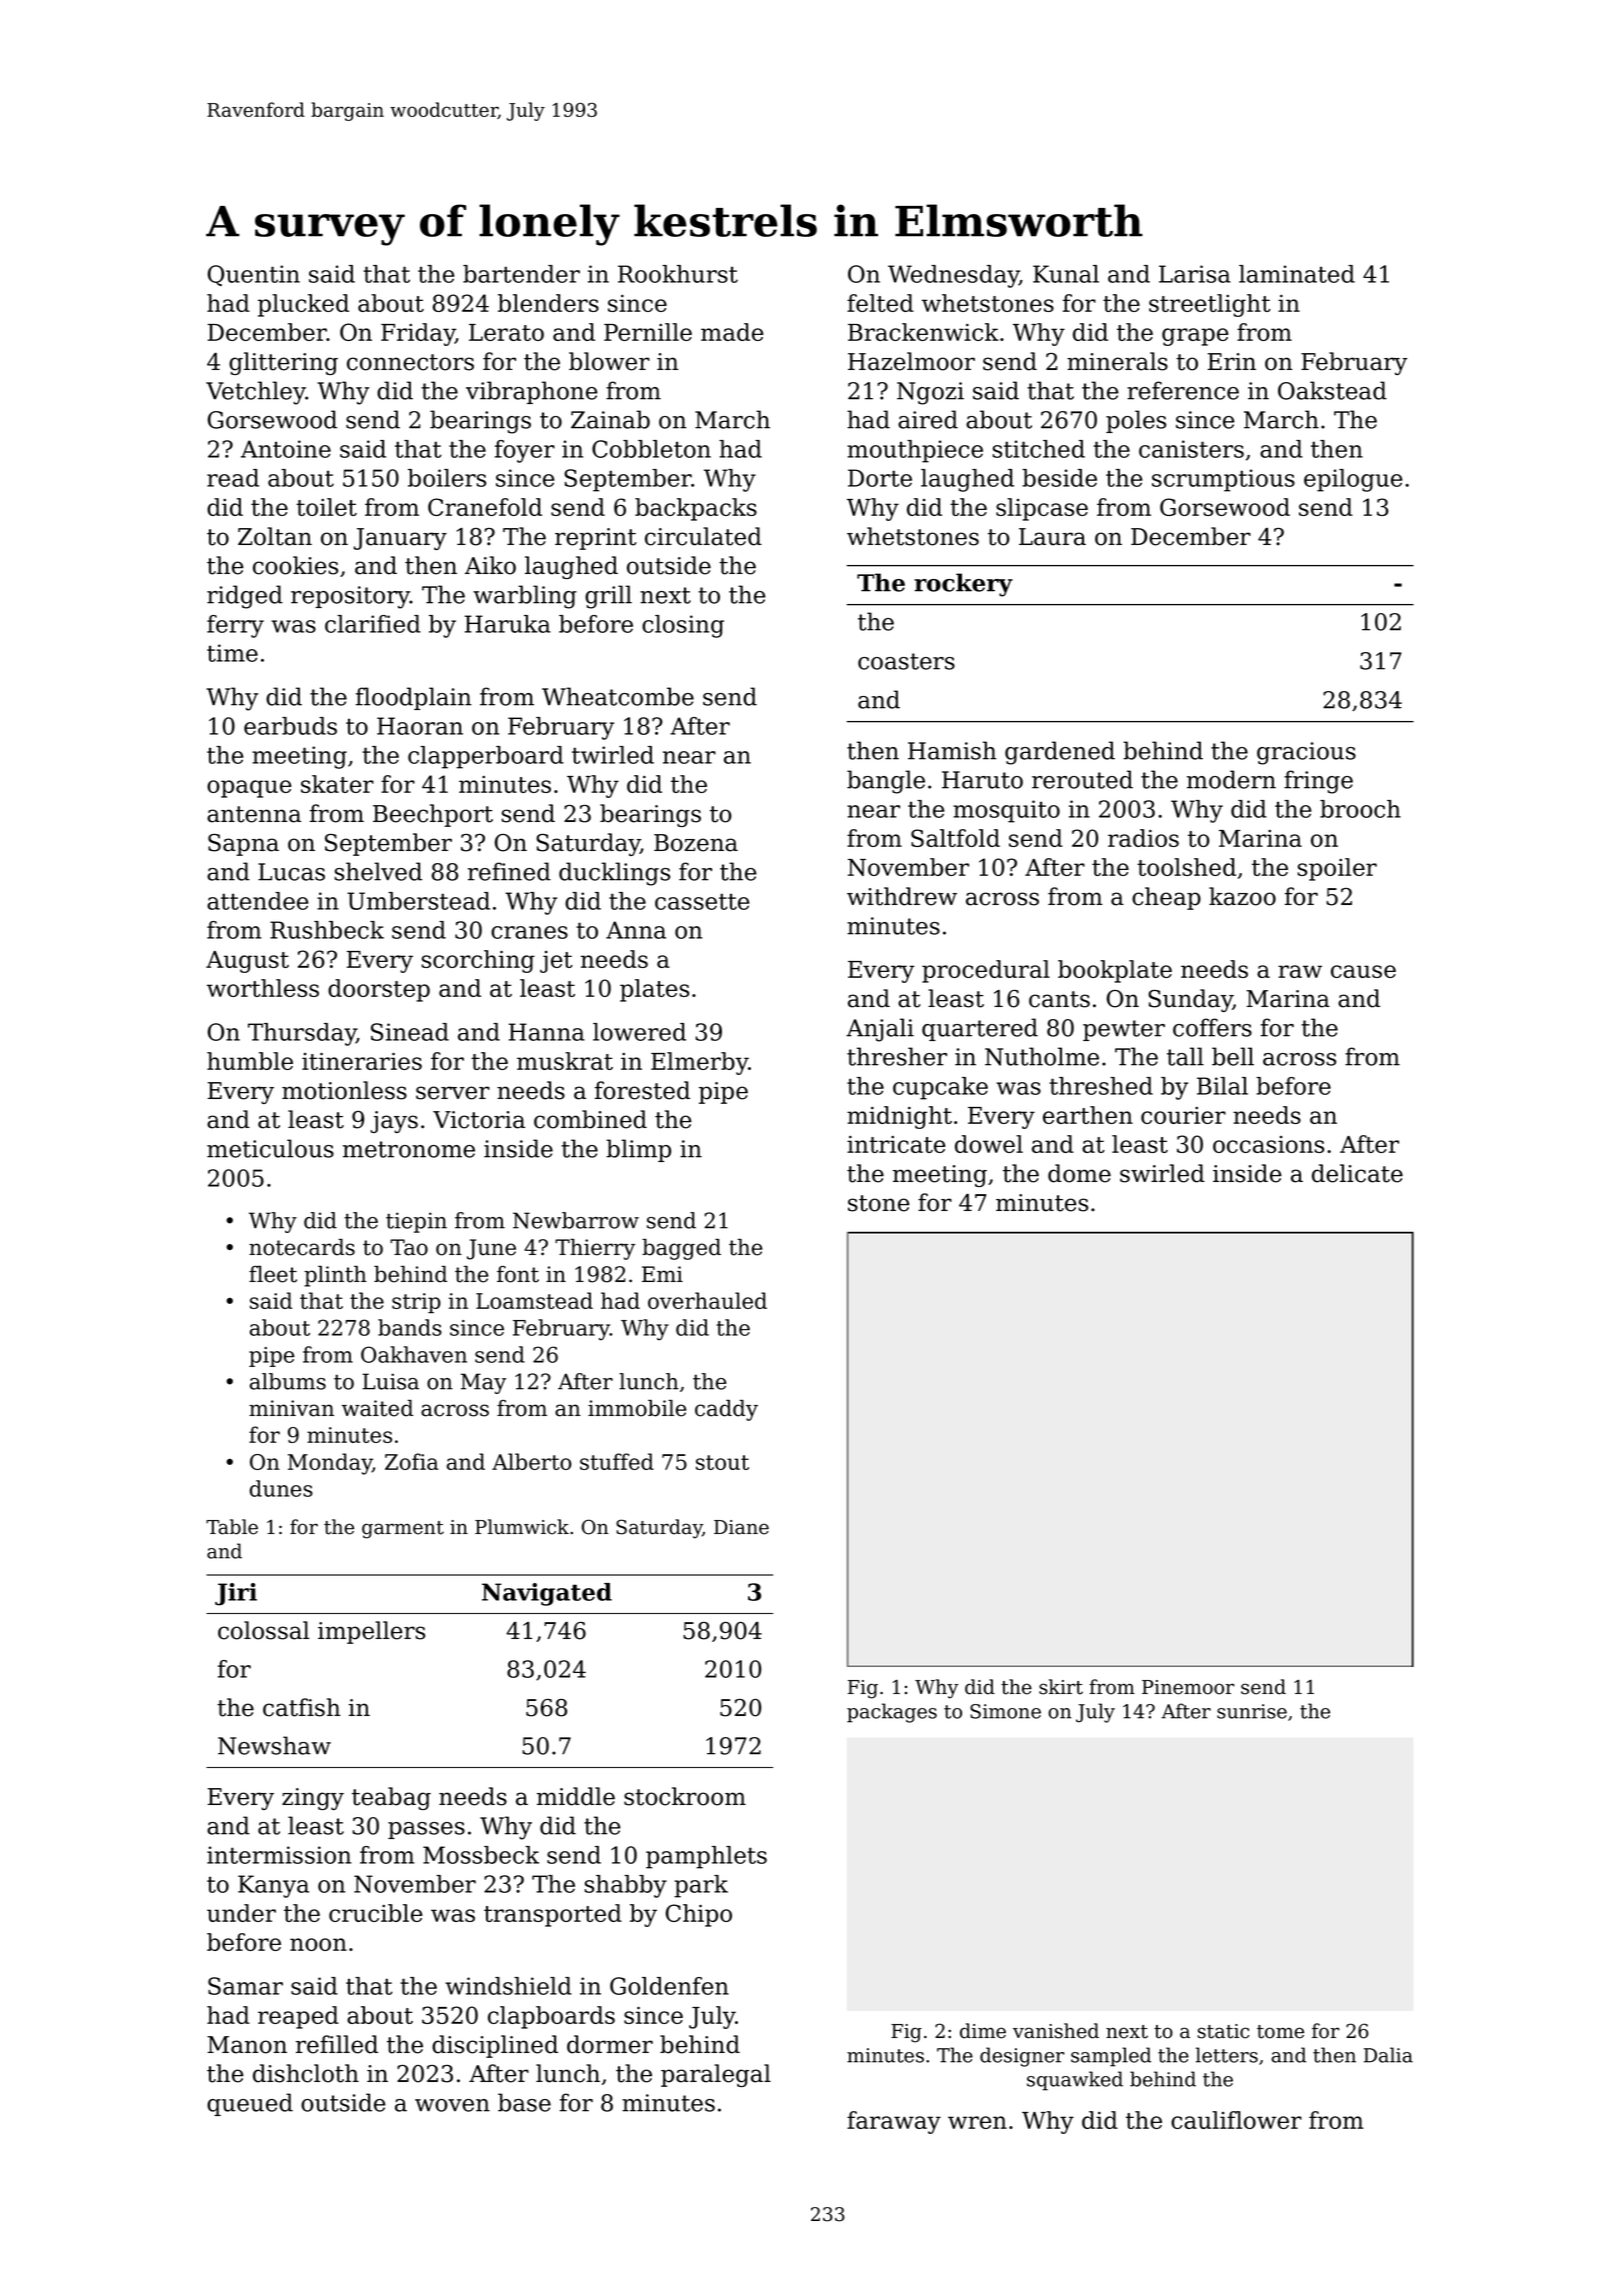  What do you see at coordinates (1297, 274) in the screenshot?
I see `laminated` at bounding box center [1297, 274].
